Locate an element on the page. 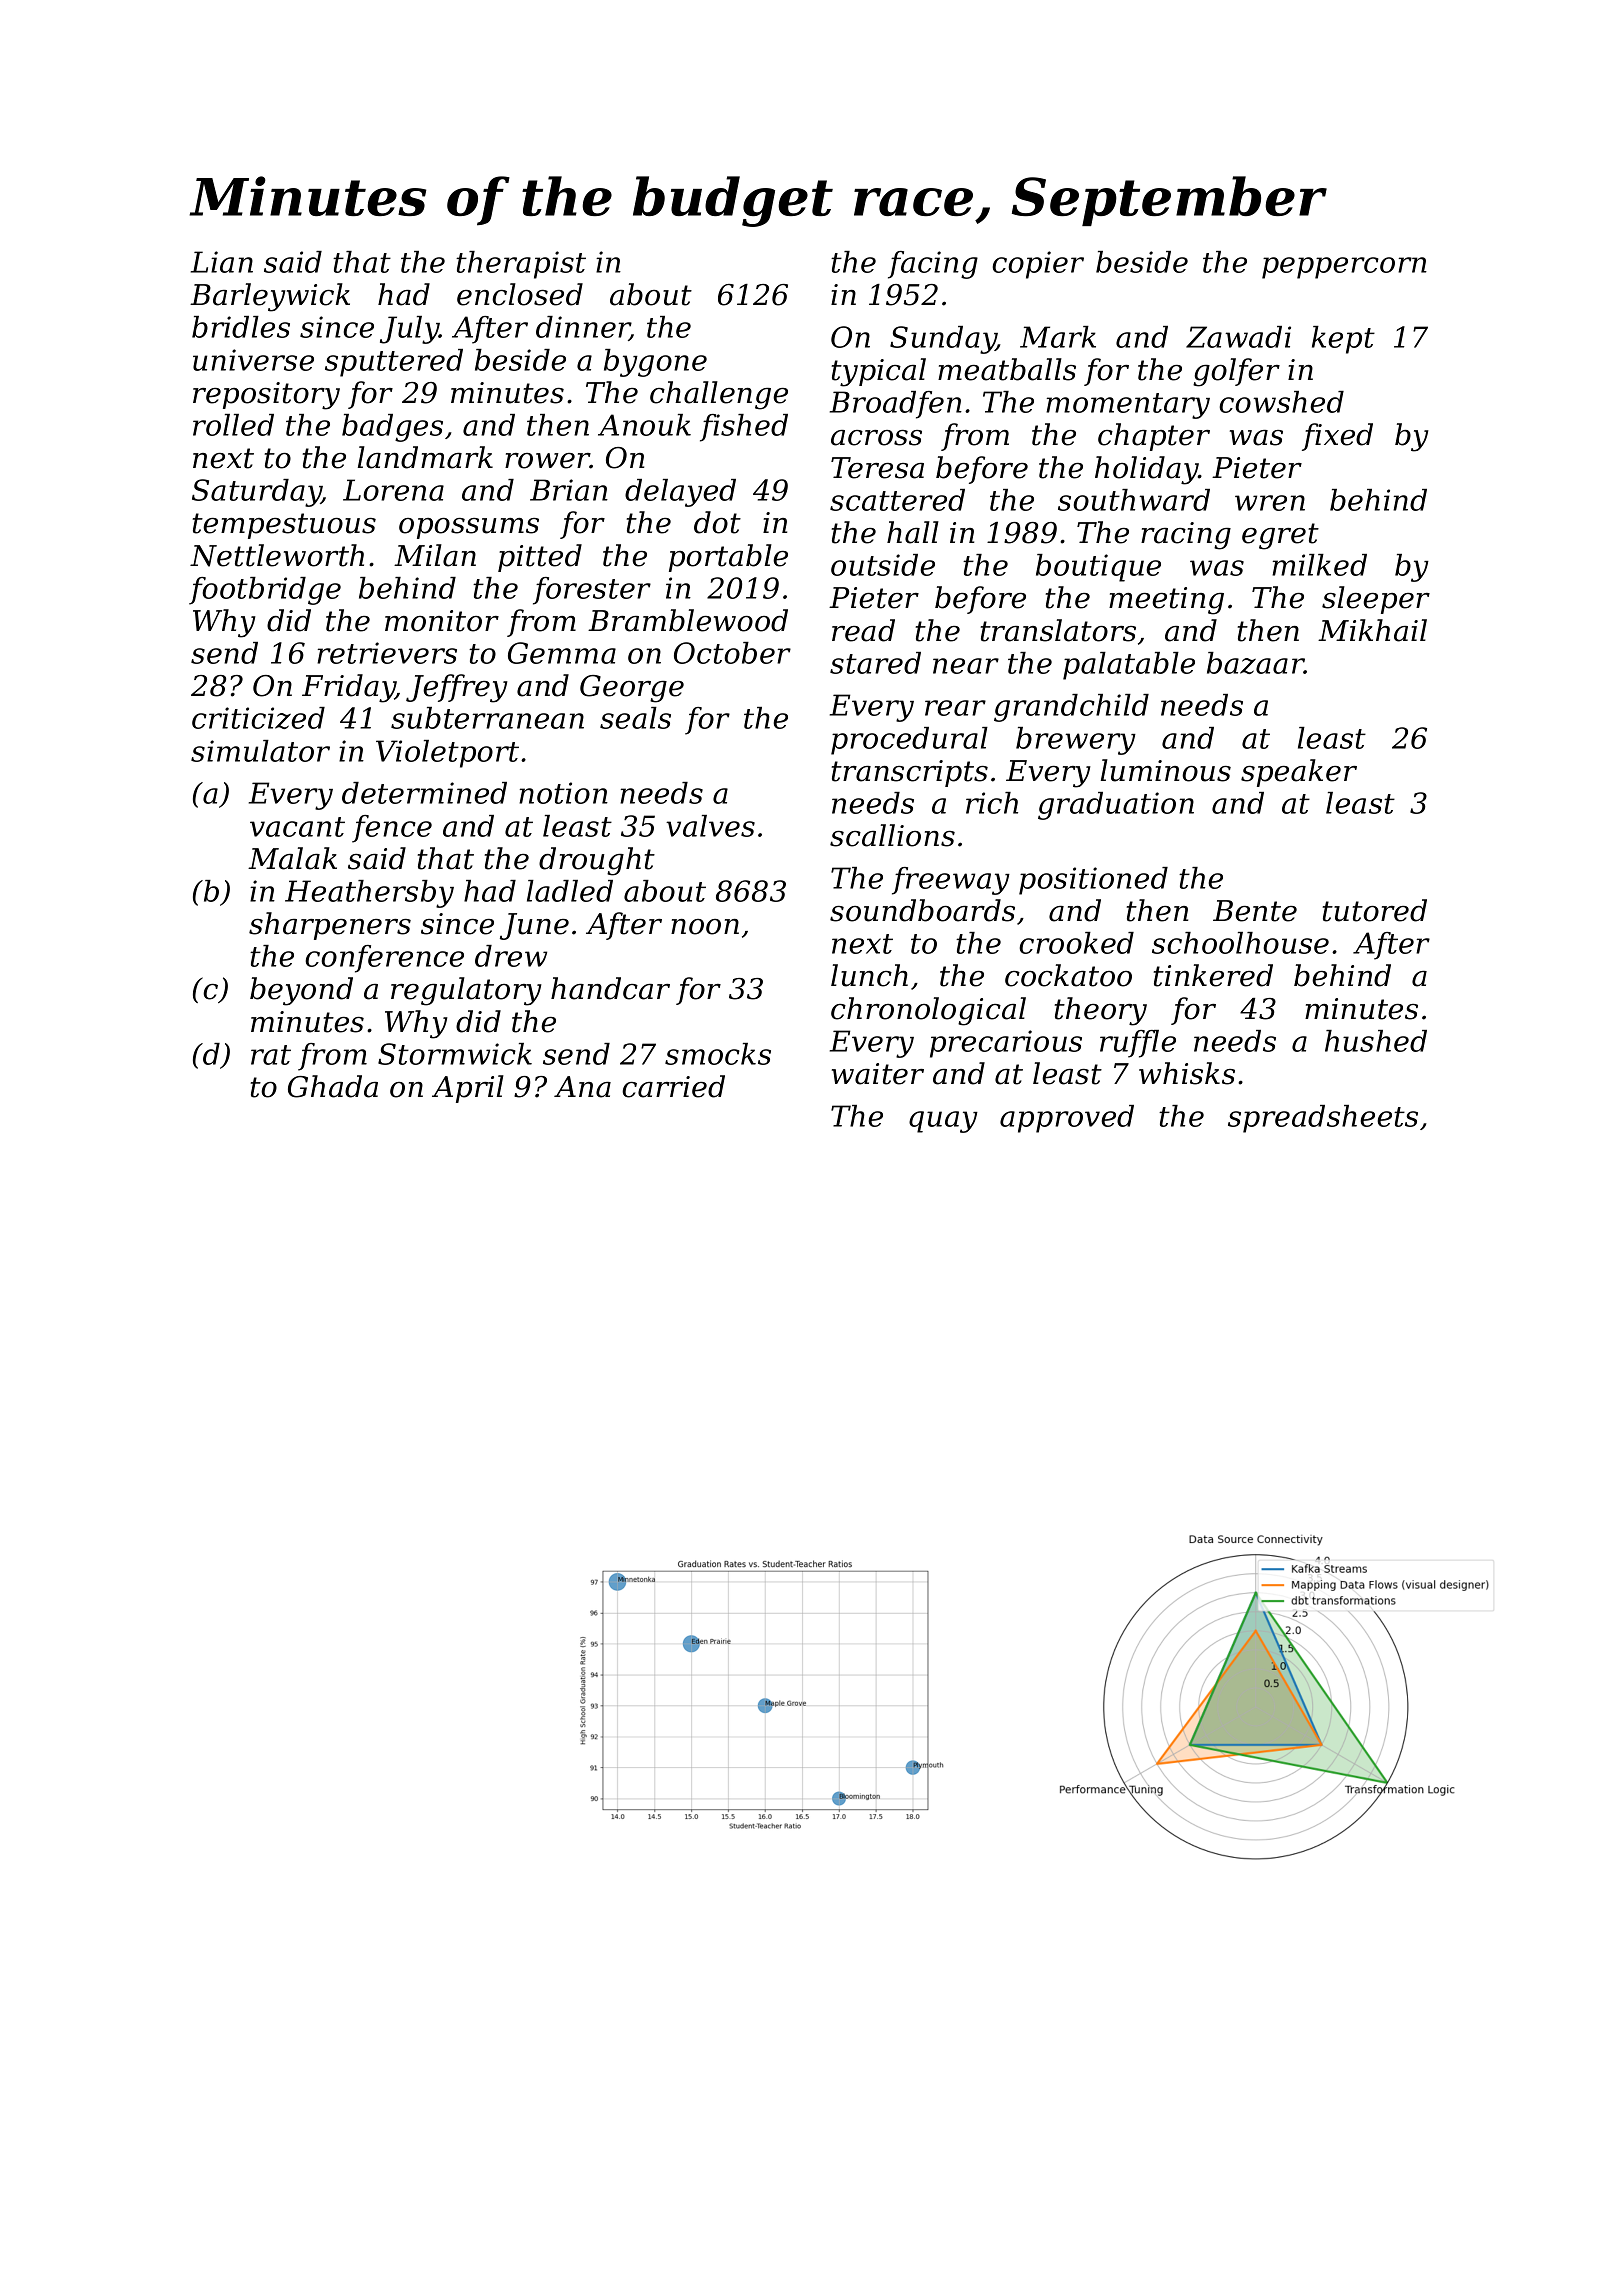 This document has width=1620, height=2292. forester is located at coordinates (592, 591).
